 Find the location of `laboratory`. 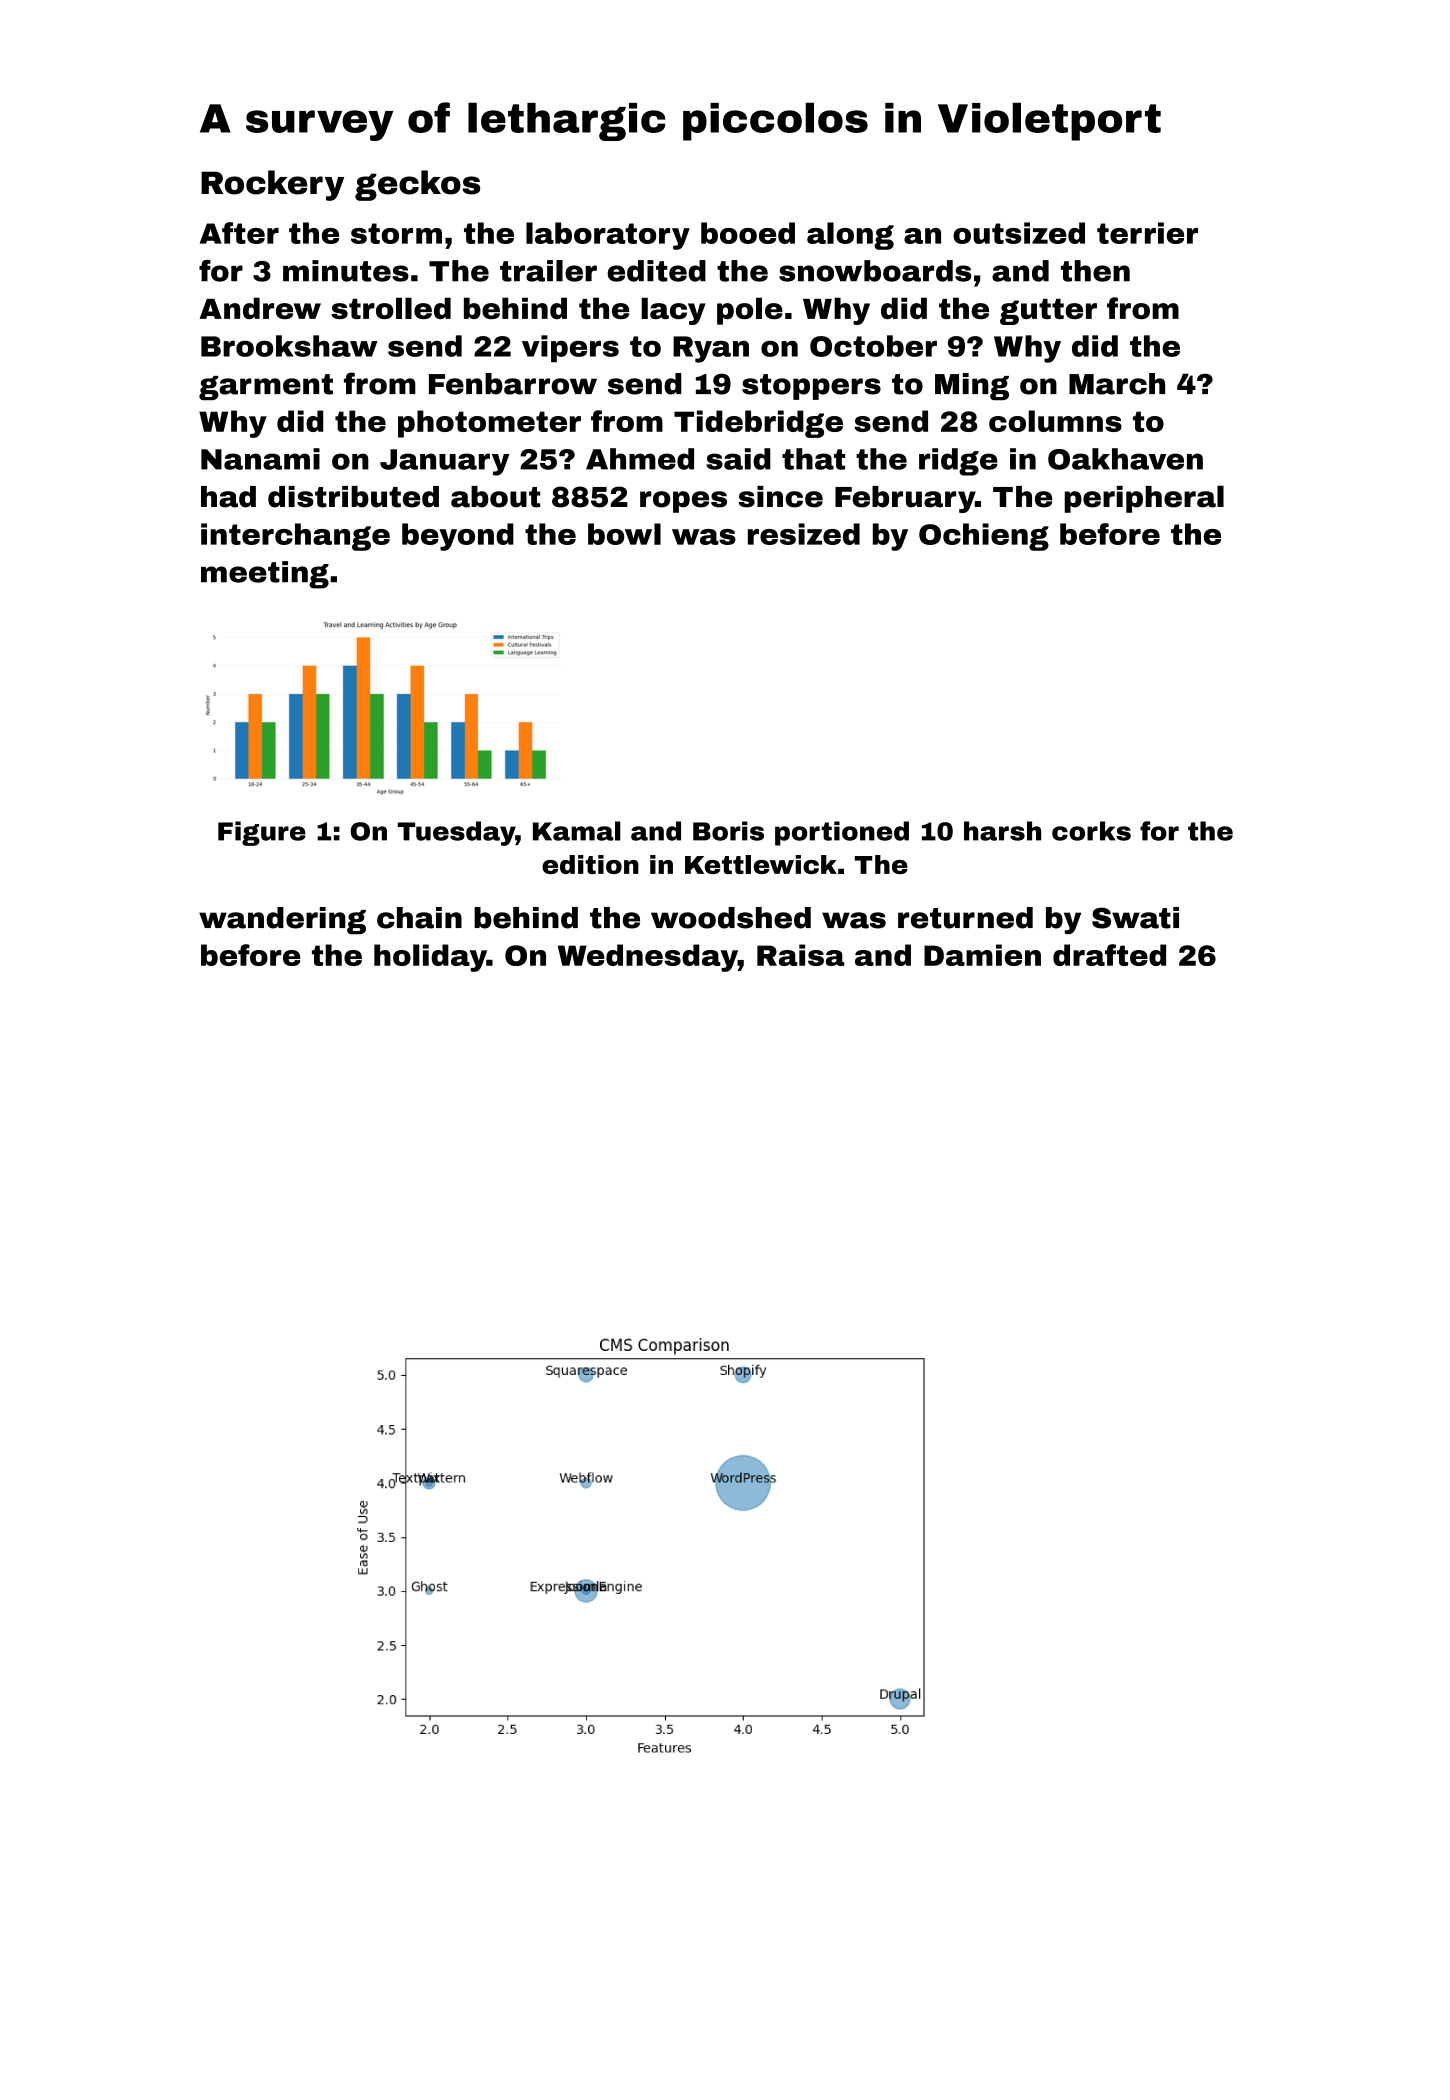

laboratory is located at coordinates (608, 236).
